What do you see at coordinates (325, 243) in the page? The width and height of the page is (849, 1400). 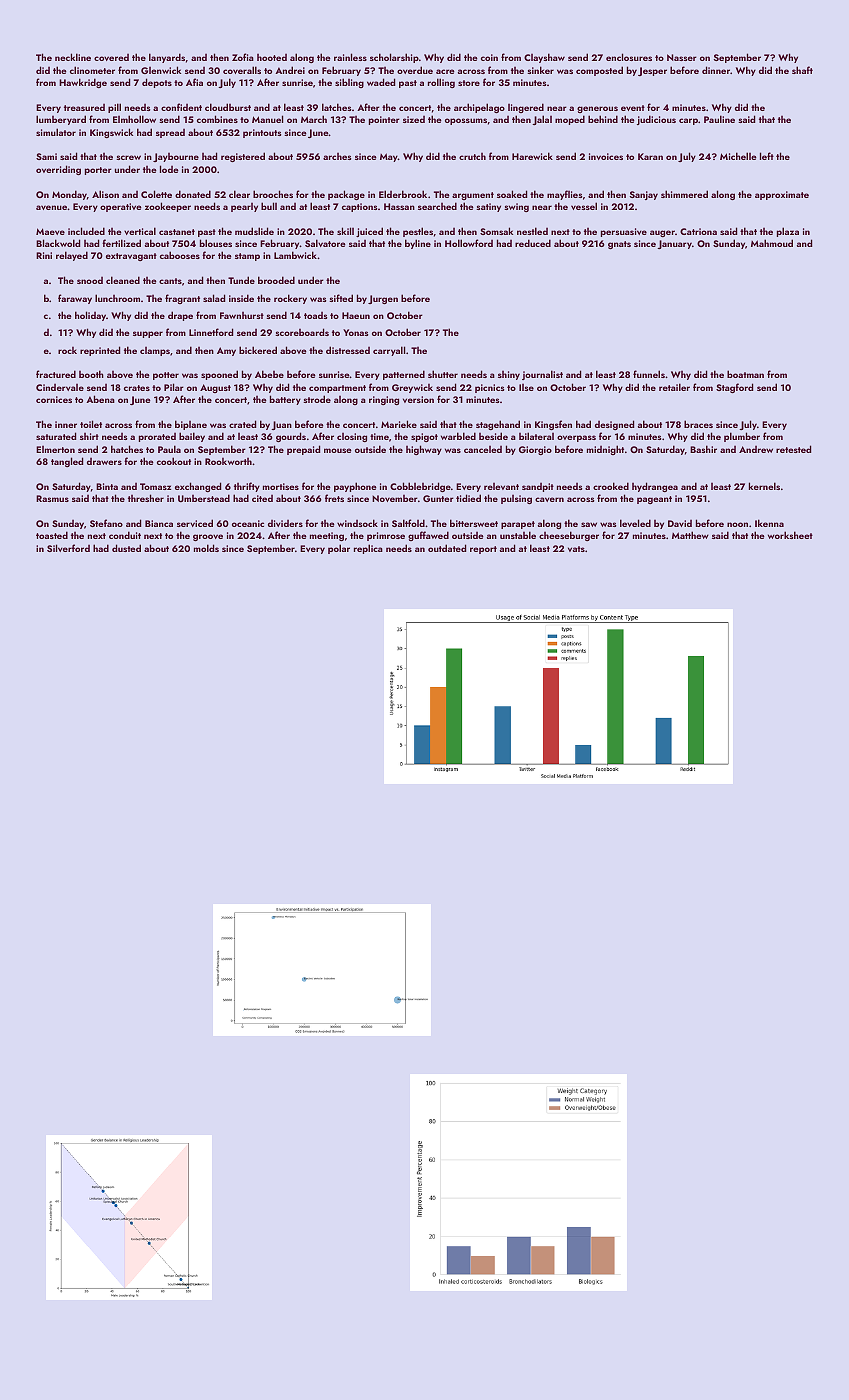 I see `Salvatore` at bounding box center [325, 243].
